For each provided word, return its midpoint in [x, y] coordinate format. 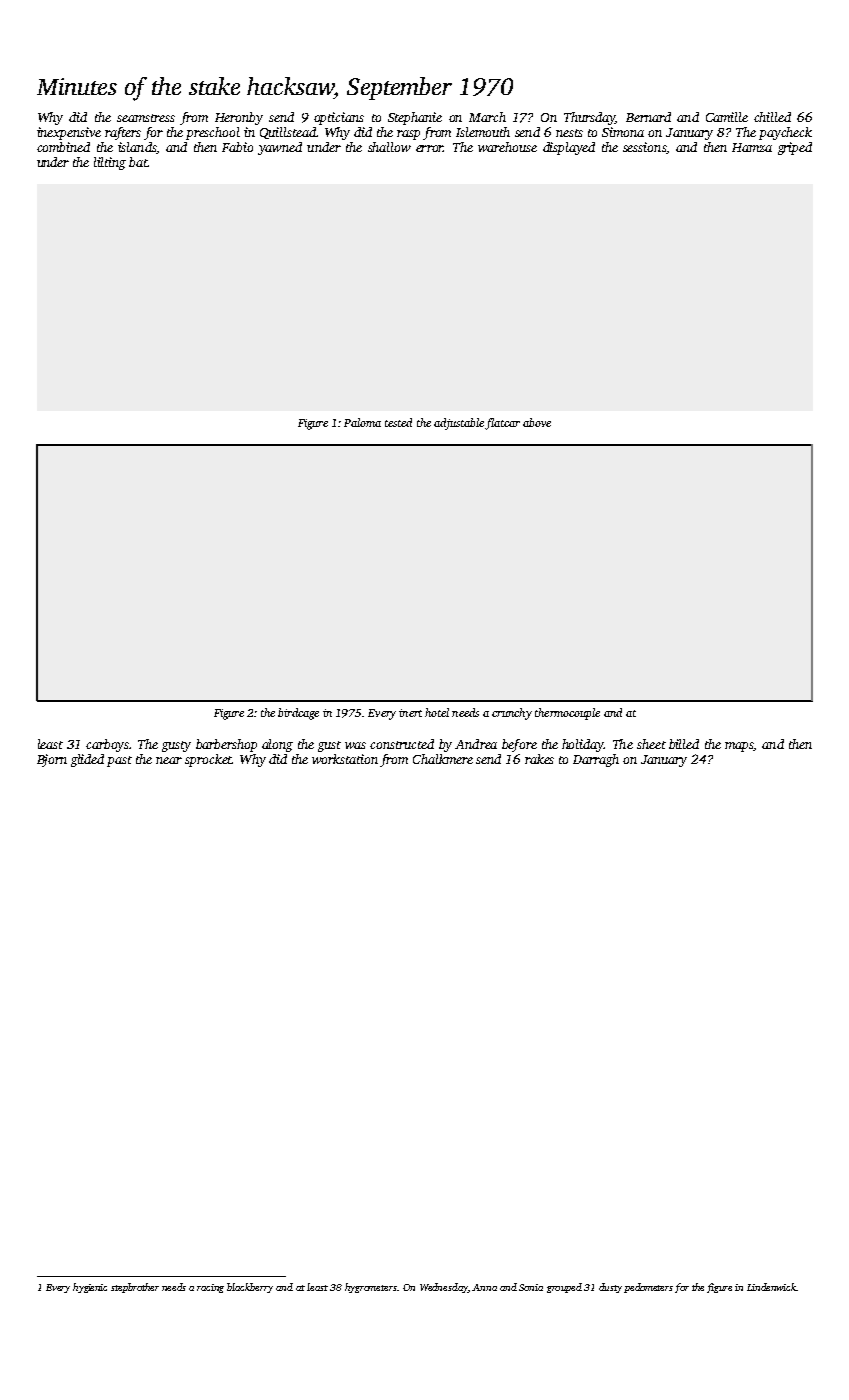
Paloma [362, 422]
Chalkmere [443, 759]
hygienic [90, 1288]
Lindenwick [771, 1287]
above [537, 422]
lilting [110, 163]
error [429, 148]
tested [398, 422]
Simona [623, 132]
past [119, 761]
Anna [484, 1287]
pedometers [648, 1288]
